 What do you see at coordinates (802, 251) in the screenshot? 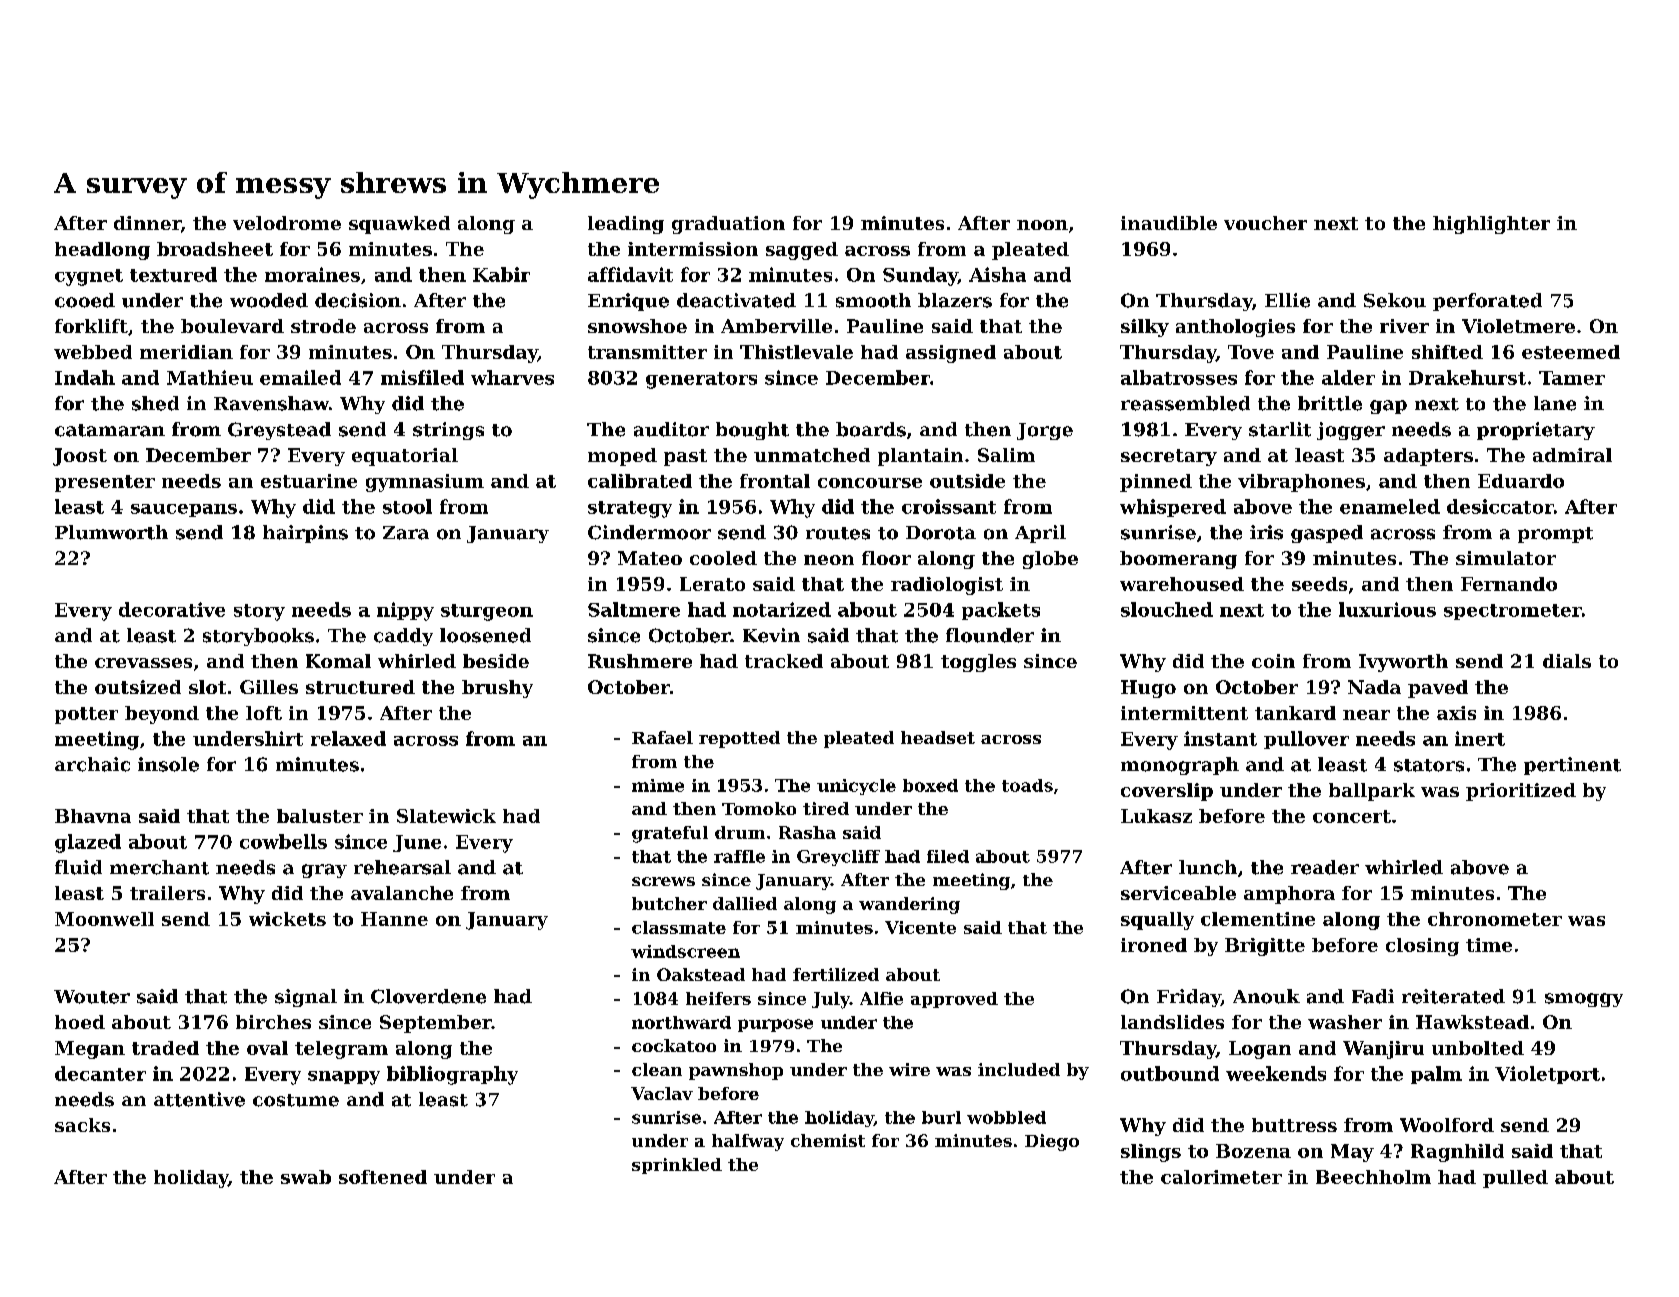
I see `sagged` at bounding box center [802, 251].
